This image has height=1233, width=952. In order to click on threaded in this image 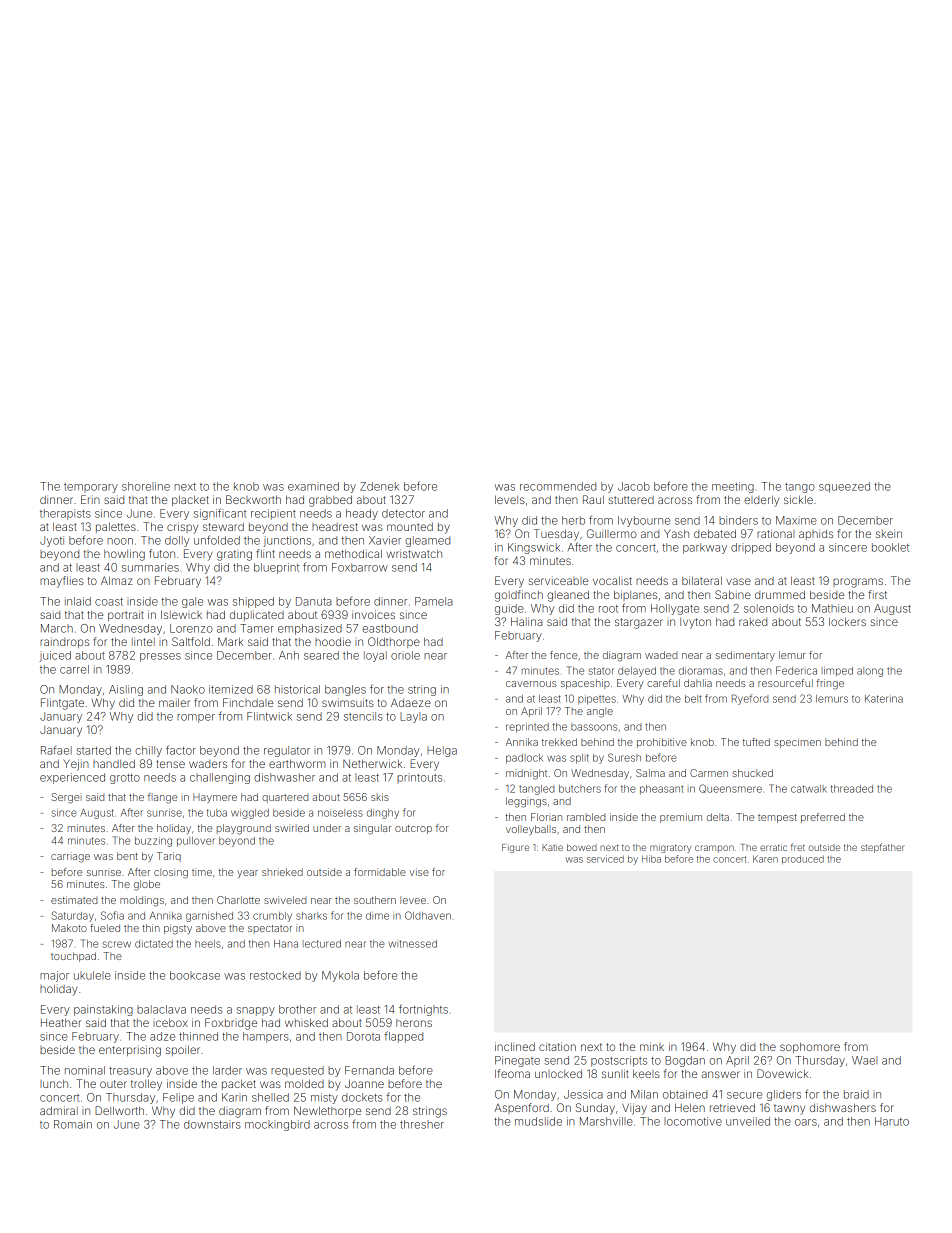, I will do `click(852, 789)`.
